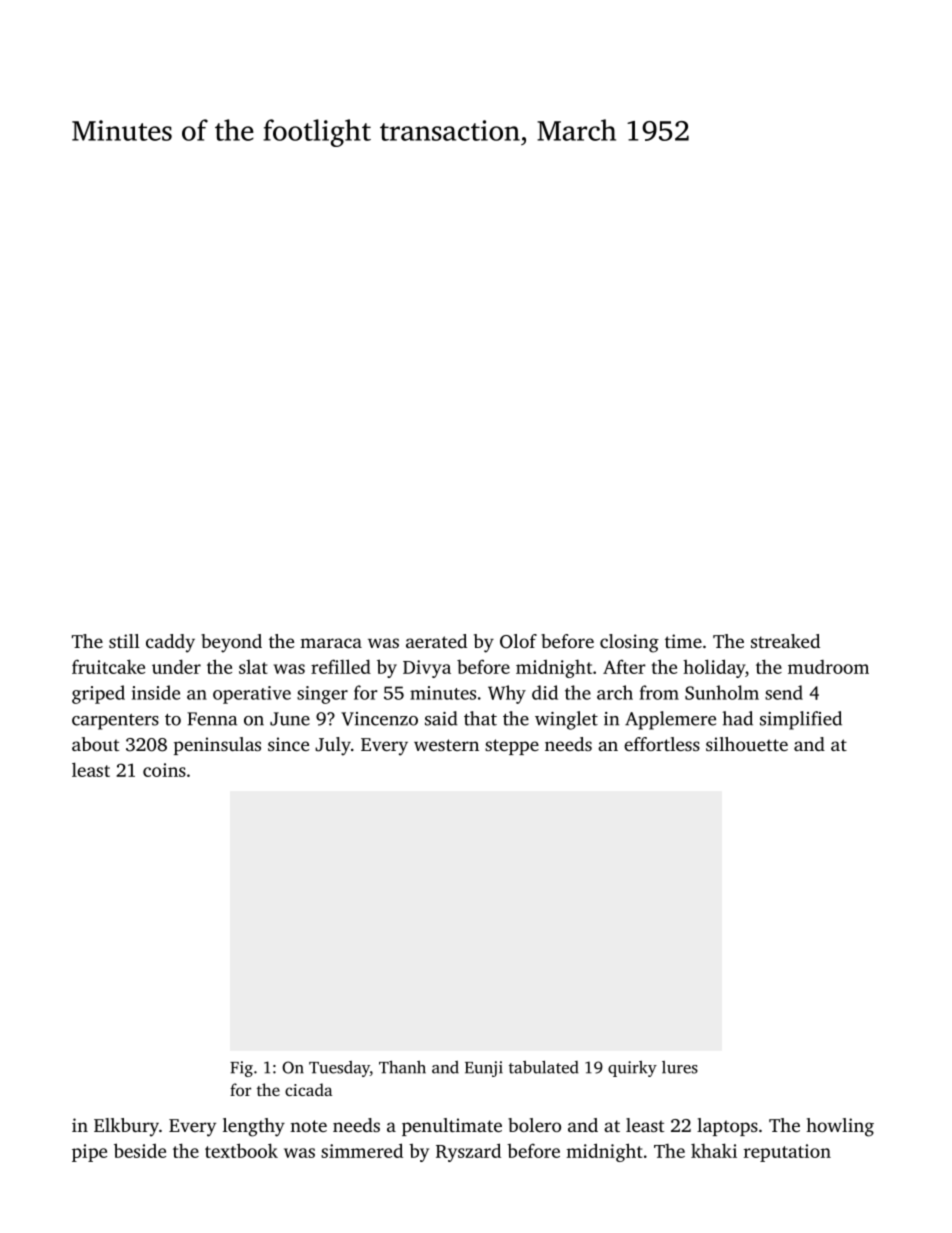 This image has height=1233, width=952. What do you see at coordinates (840, 1127) in the image?
I see `howling` at bounding box center [840, 1127].
